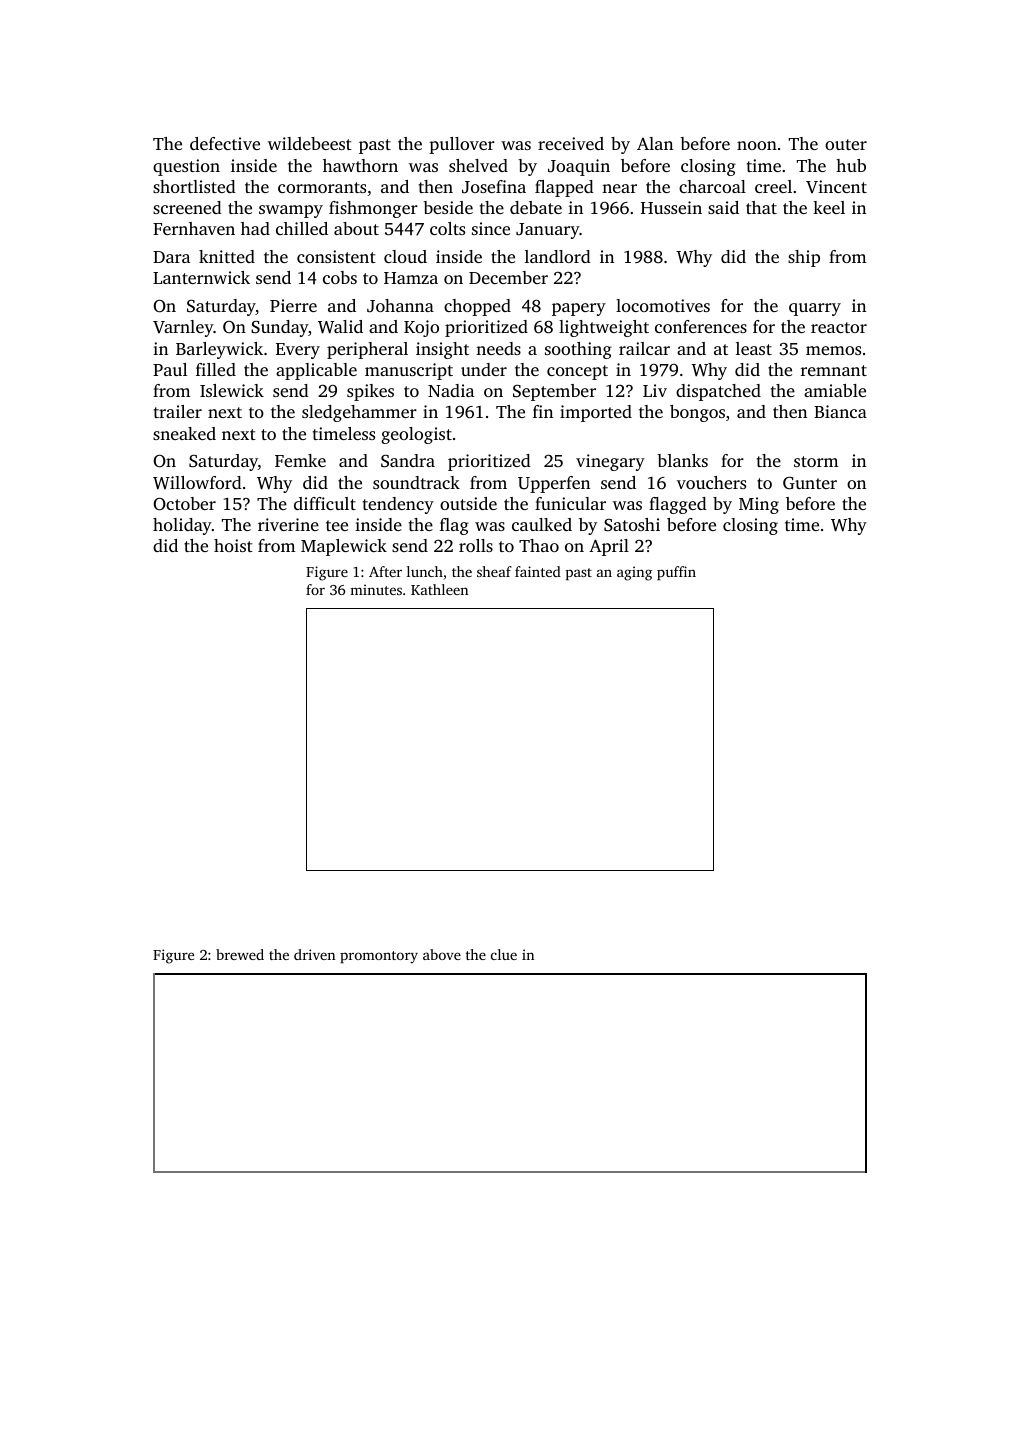  What do you see at coordinates (504, 954) in the page?
I see `clue` at bounding box center [504, 954].
